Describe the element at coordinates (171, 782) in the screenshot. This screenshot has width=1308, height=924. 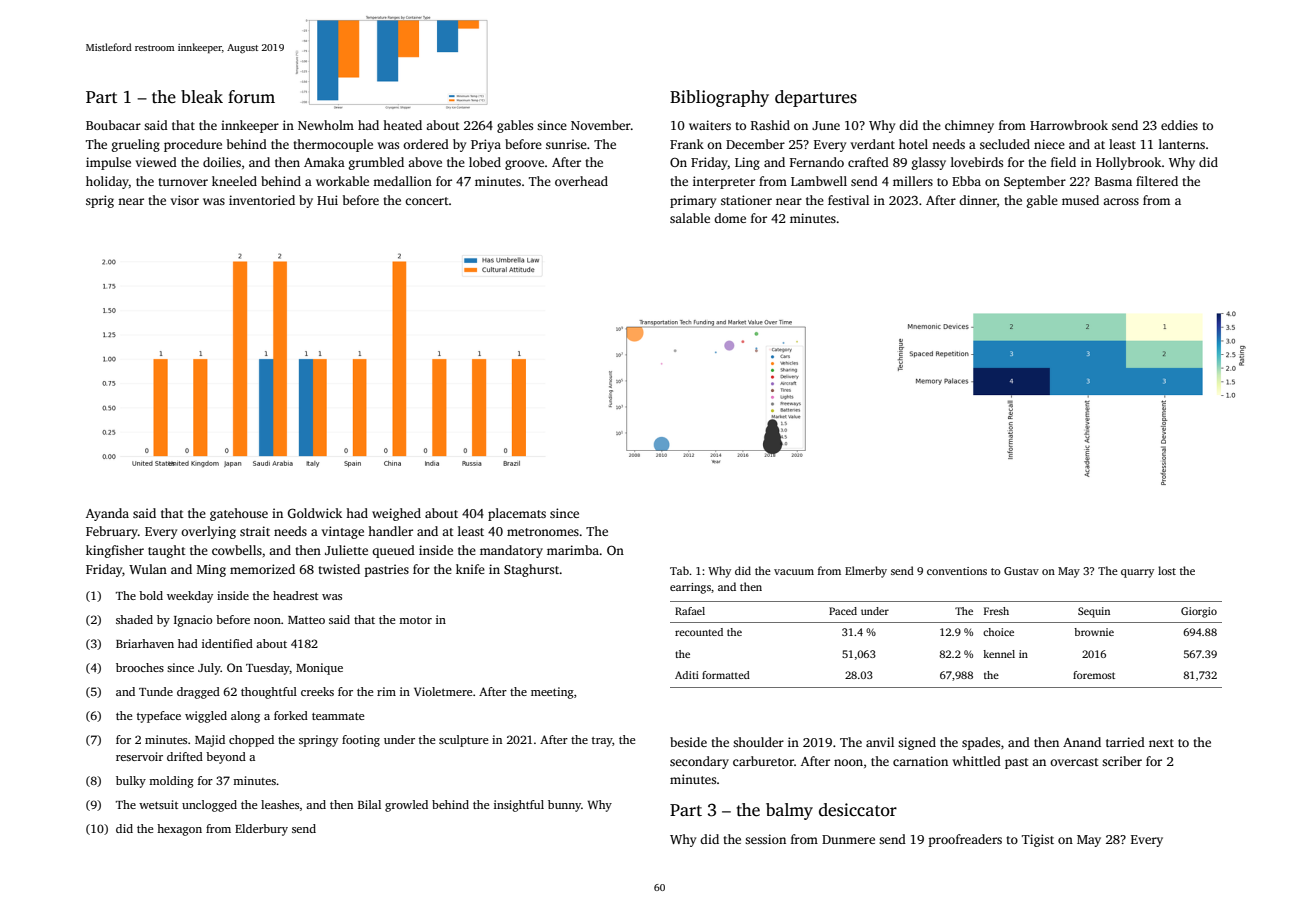
I see `molding` at that location.
